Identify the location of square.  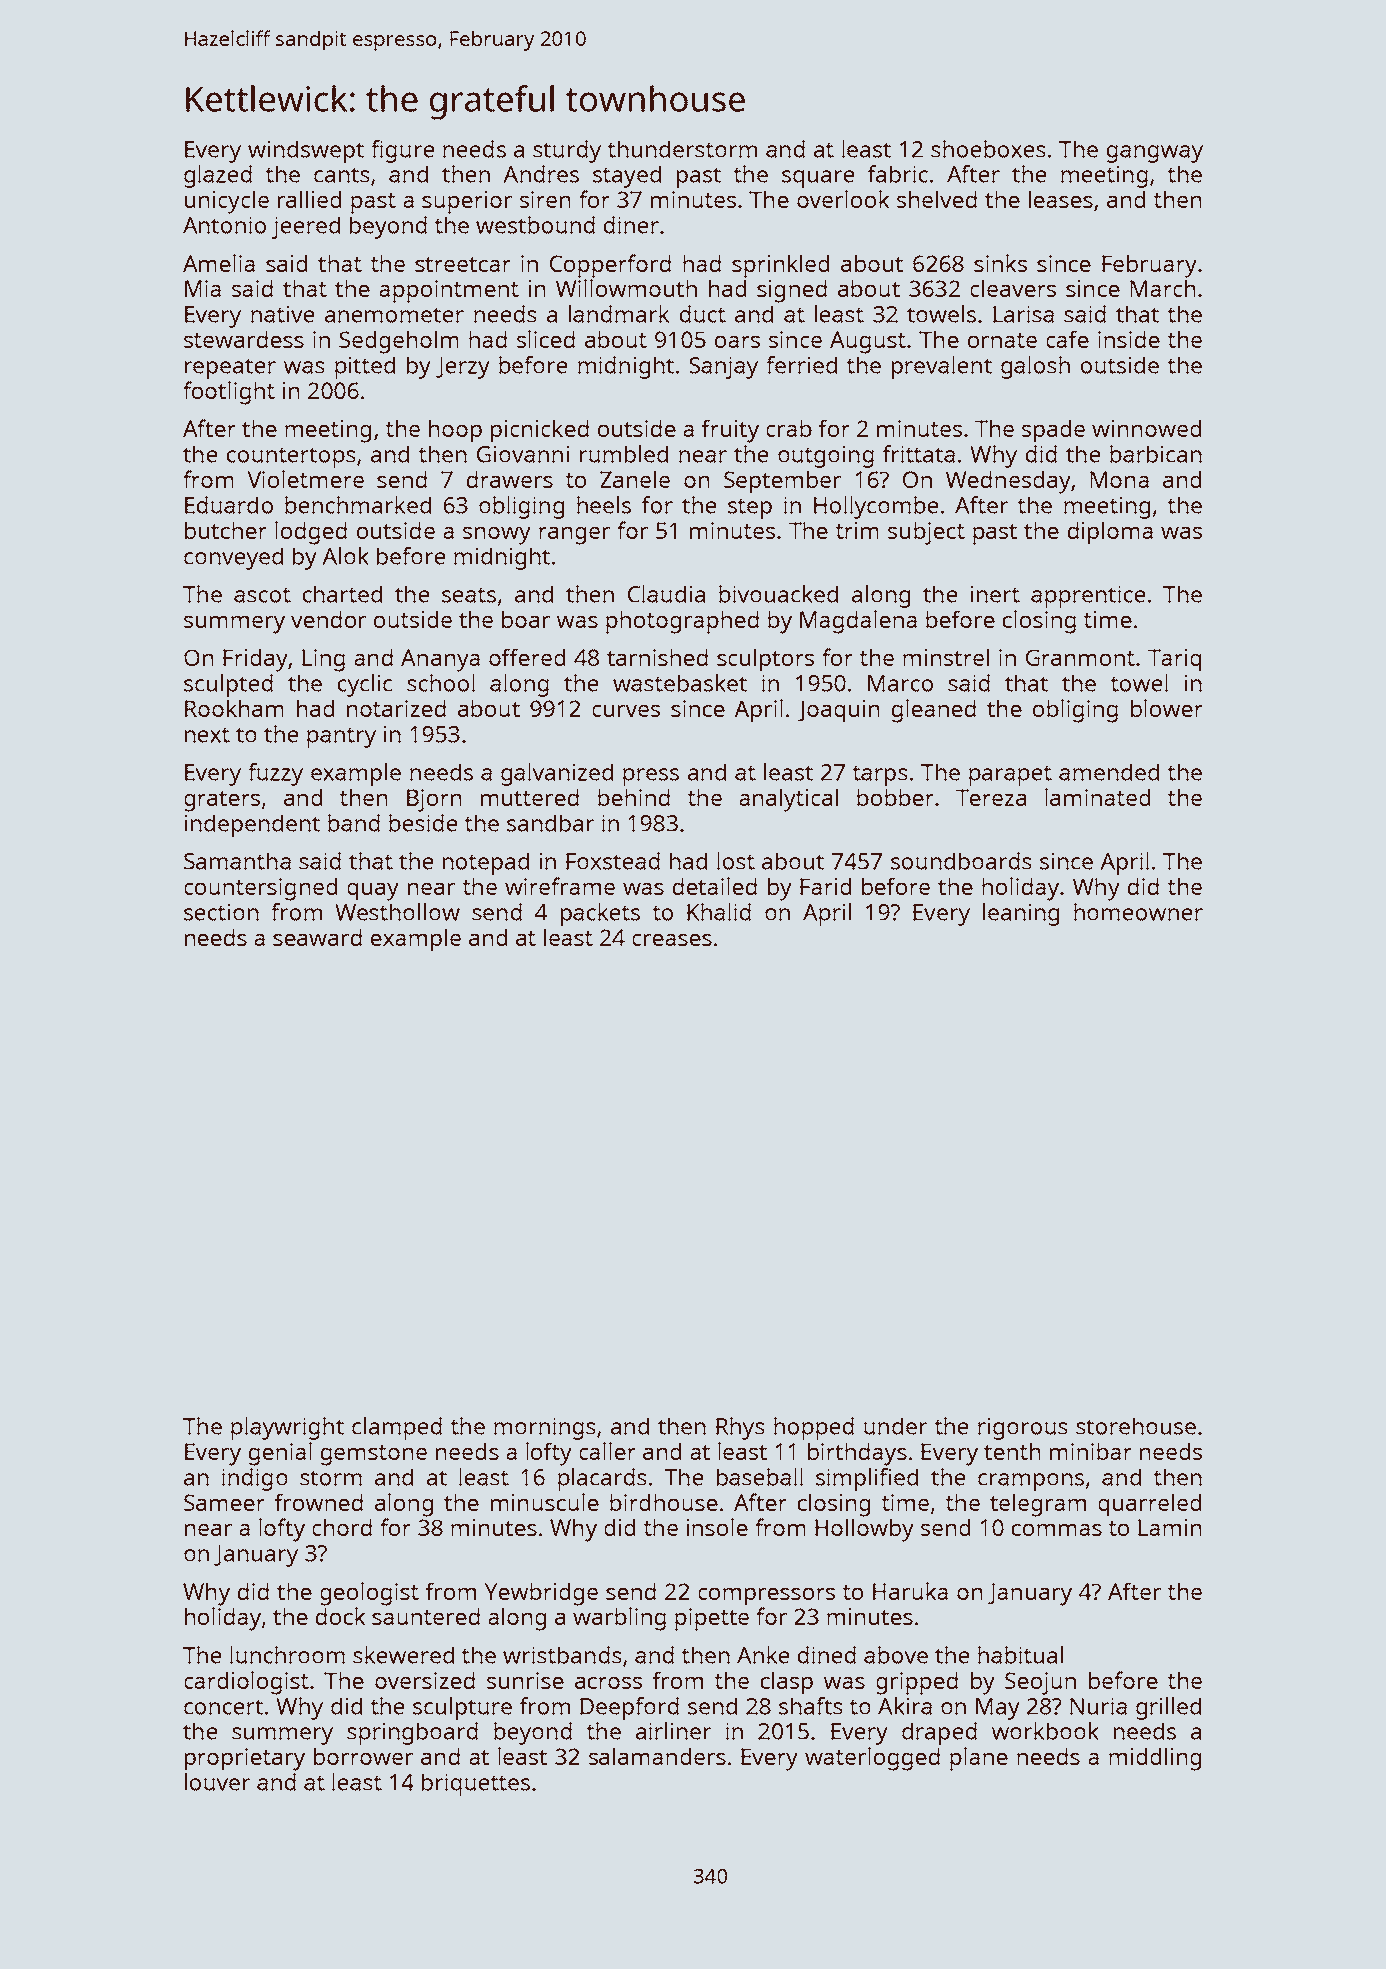
(818, 179).
